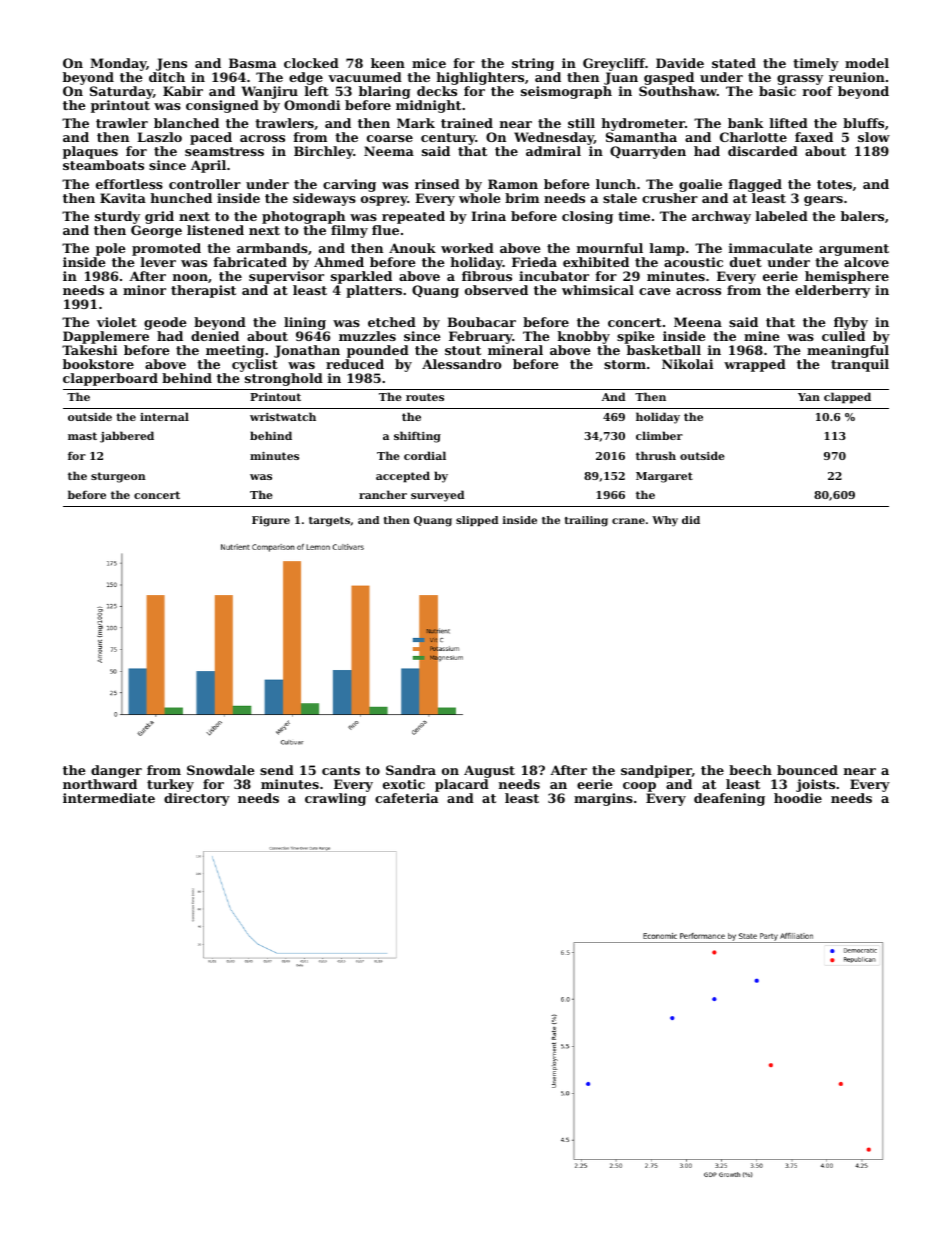 The width and height of the screenshot is (952, 1233). I want to click on model, so click(867, 63).
